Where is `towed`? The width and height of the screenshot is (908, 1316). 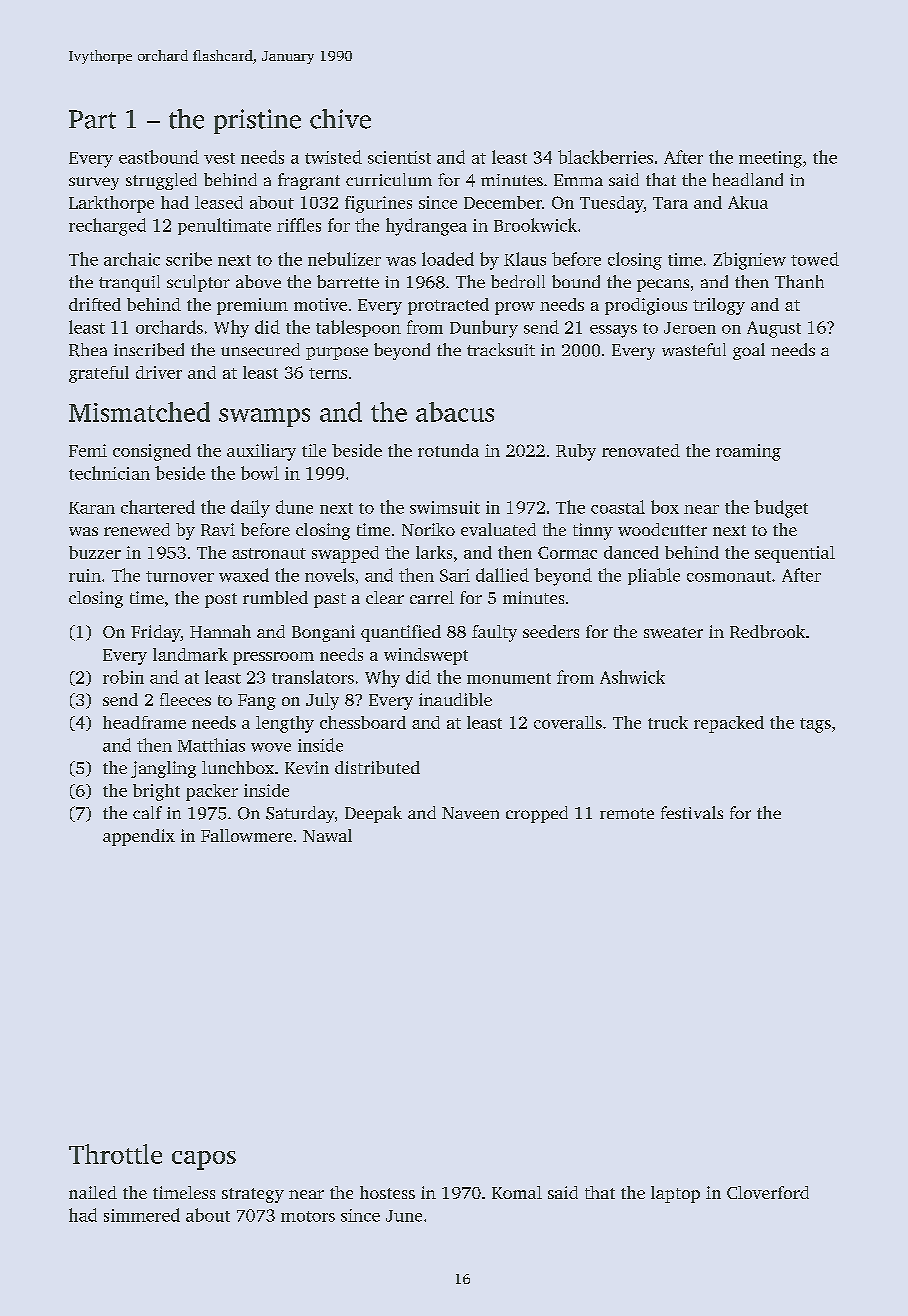
towed is located at coordinates (815, 259).
